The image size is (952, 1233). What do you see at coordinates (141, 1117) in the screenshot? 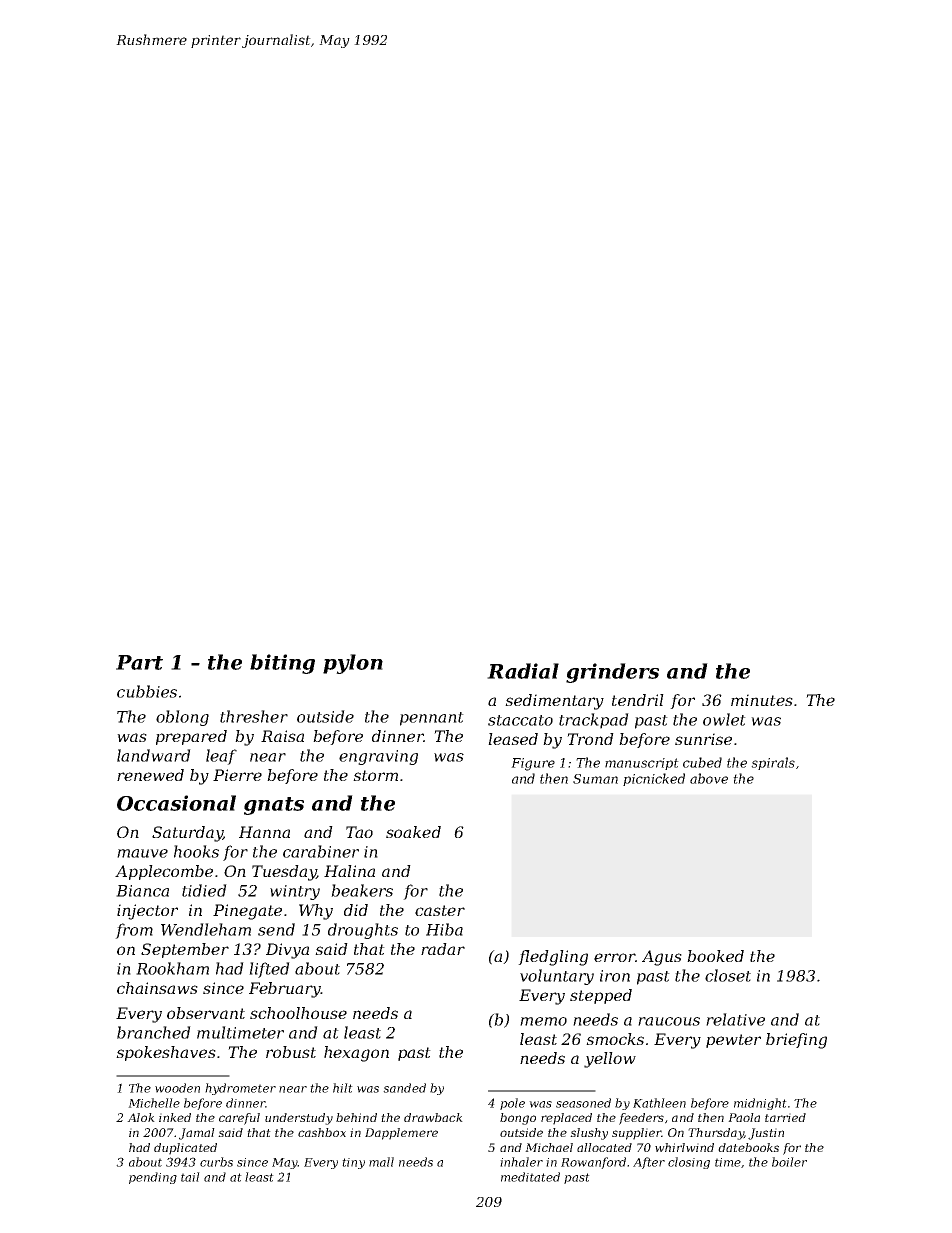
I see `Alok` at bounding box center [141, 1117].
